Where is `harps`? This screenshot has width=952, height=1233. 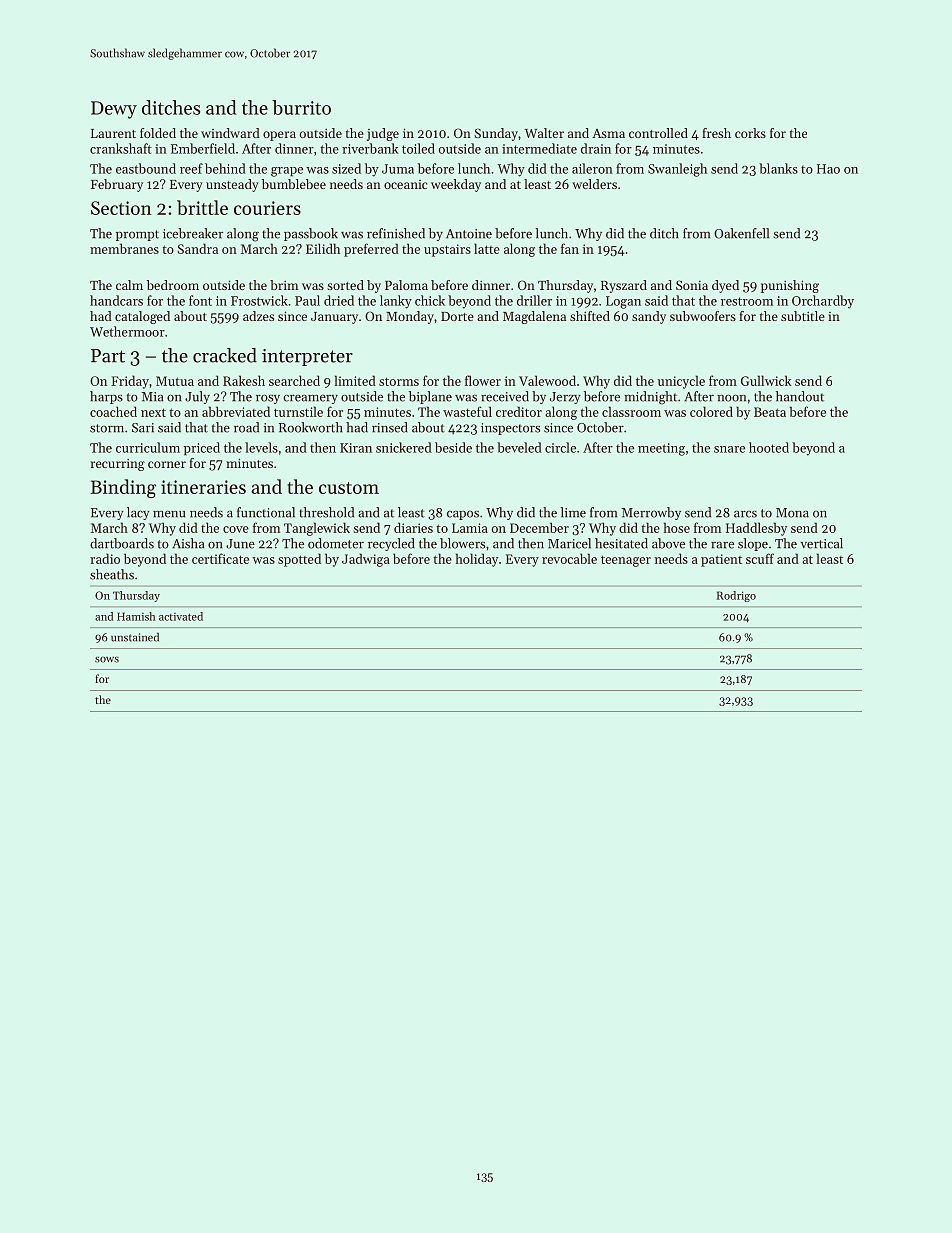
harps is located at coordinates (106, 397).
